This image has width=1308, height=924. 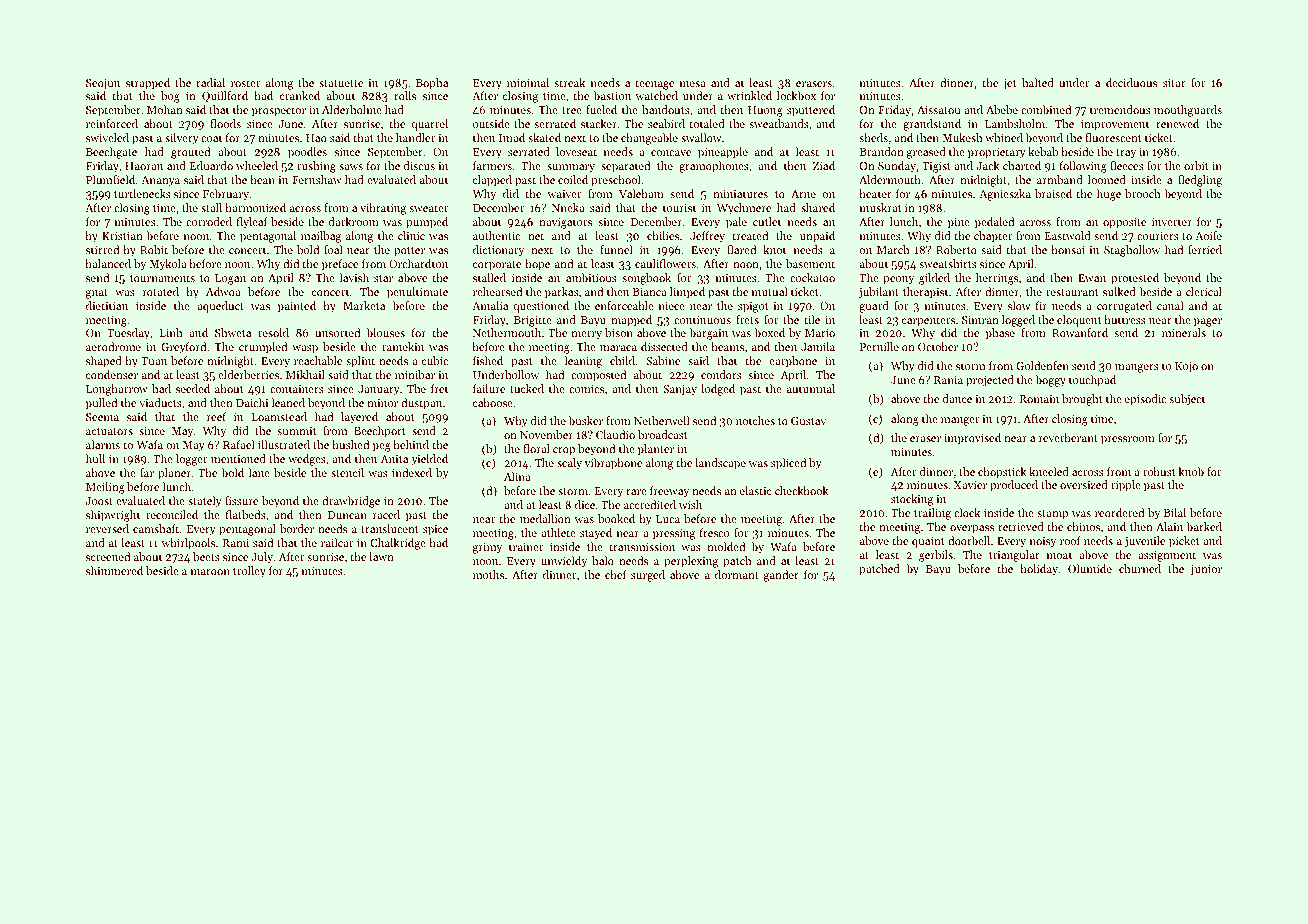 I want to click on jet, so click(x=1010, y=84).
